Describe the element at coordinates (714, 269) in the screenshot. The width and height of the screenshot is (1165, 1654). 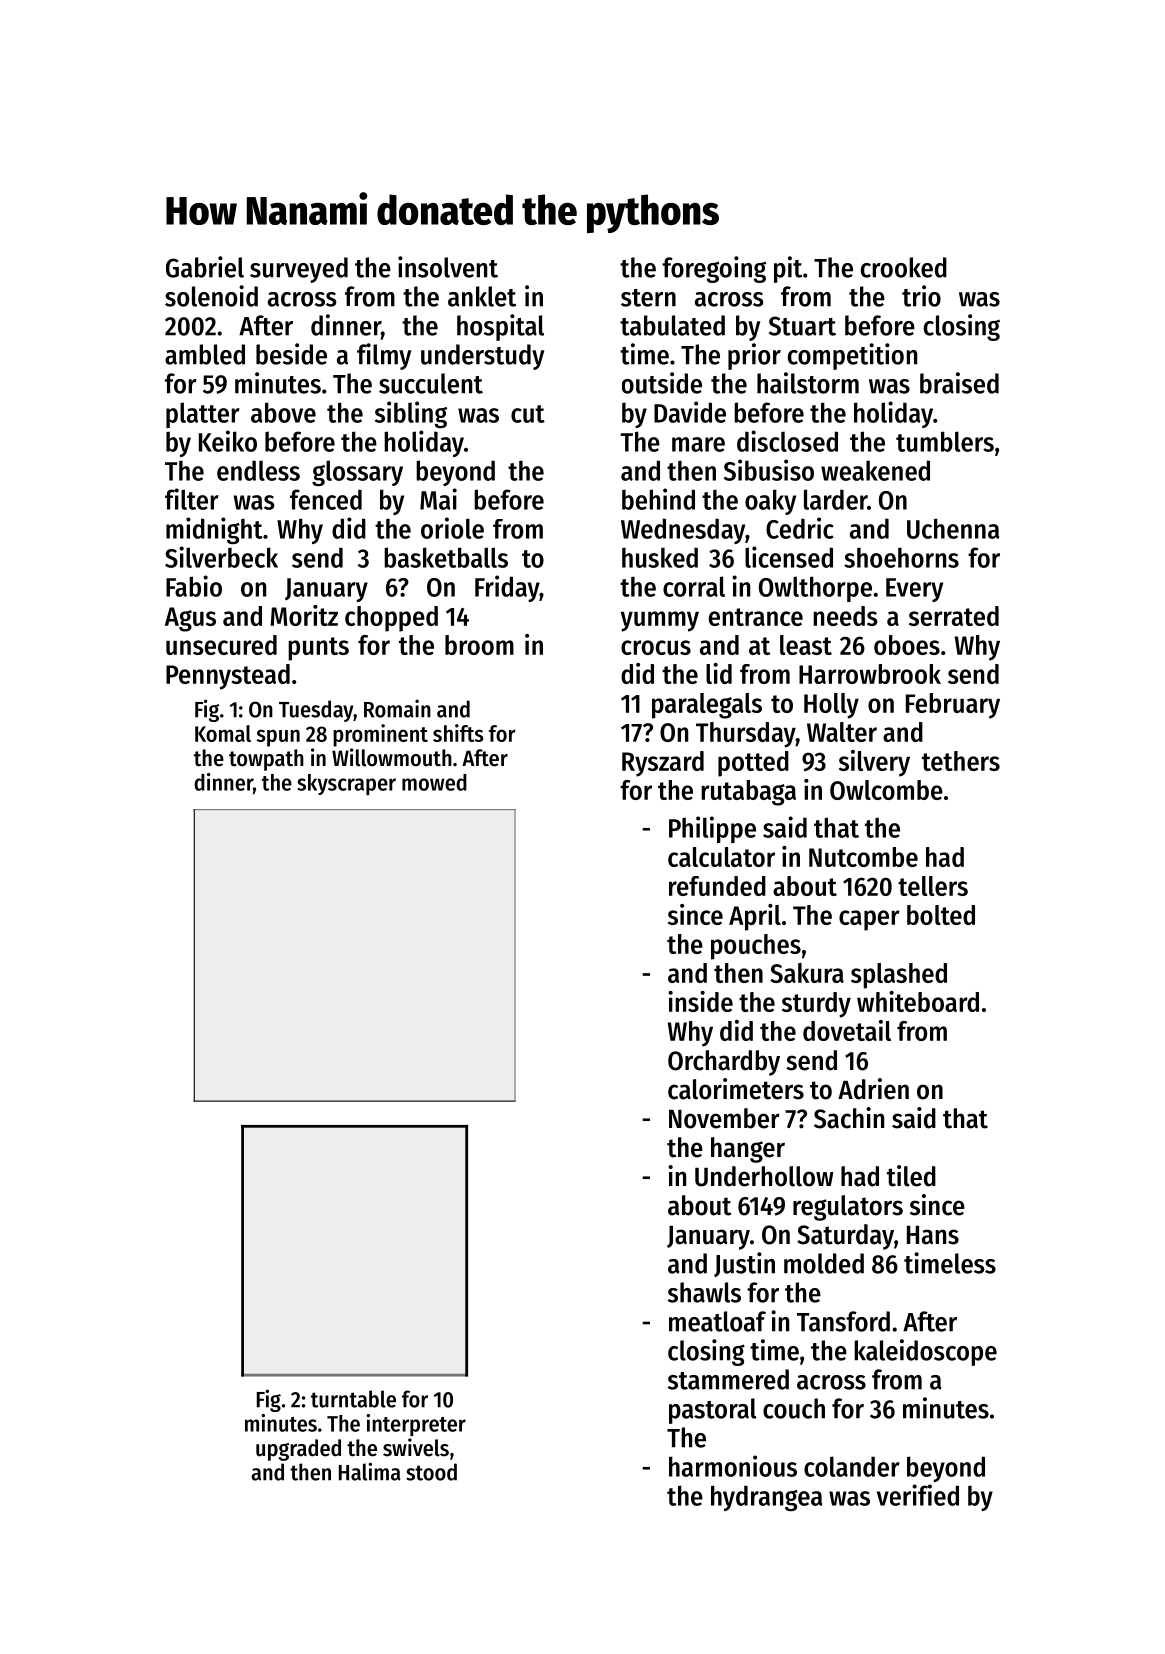
I see `foregoing` at that location.
